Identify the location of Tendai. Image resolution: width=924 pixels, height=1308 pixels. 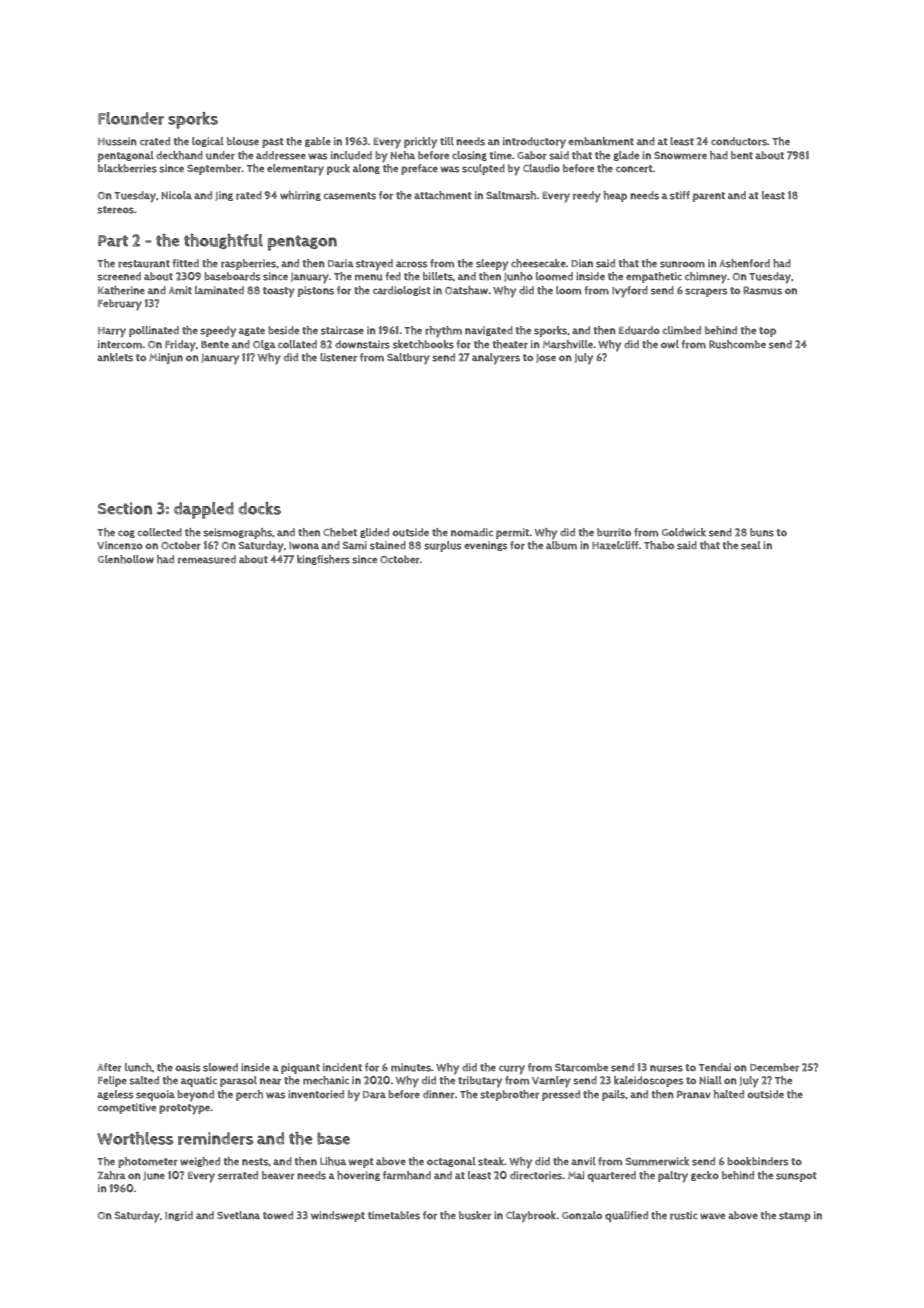
(715, 1067).
